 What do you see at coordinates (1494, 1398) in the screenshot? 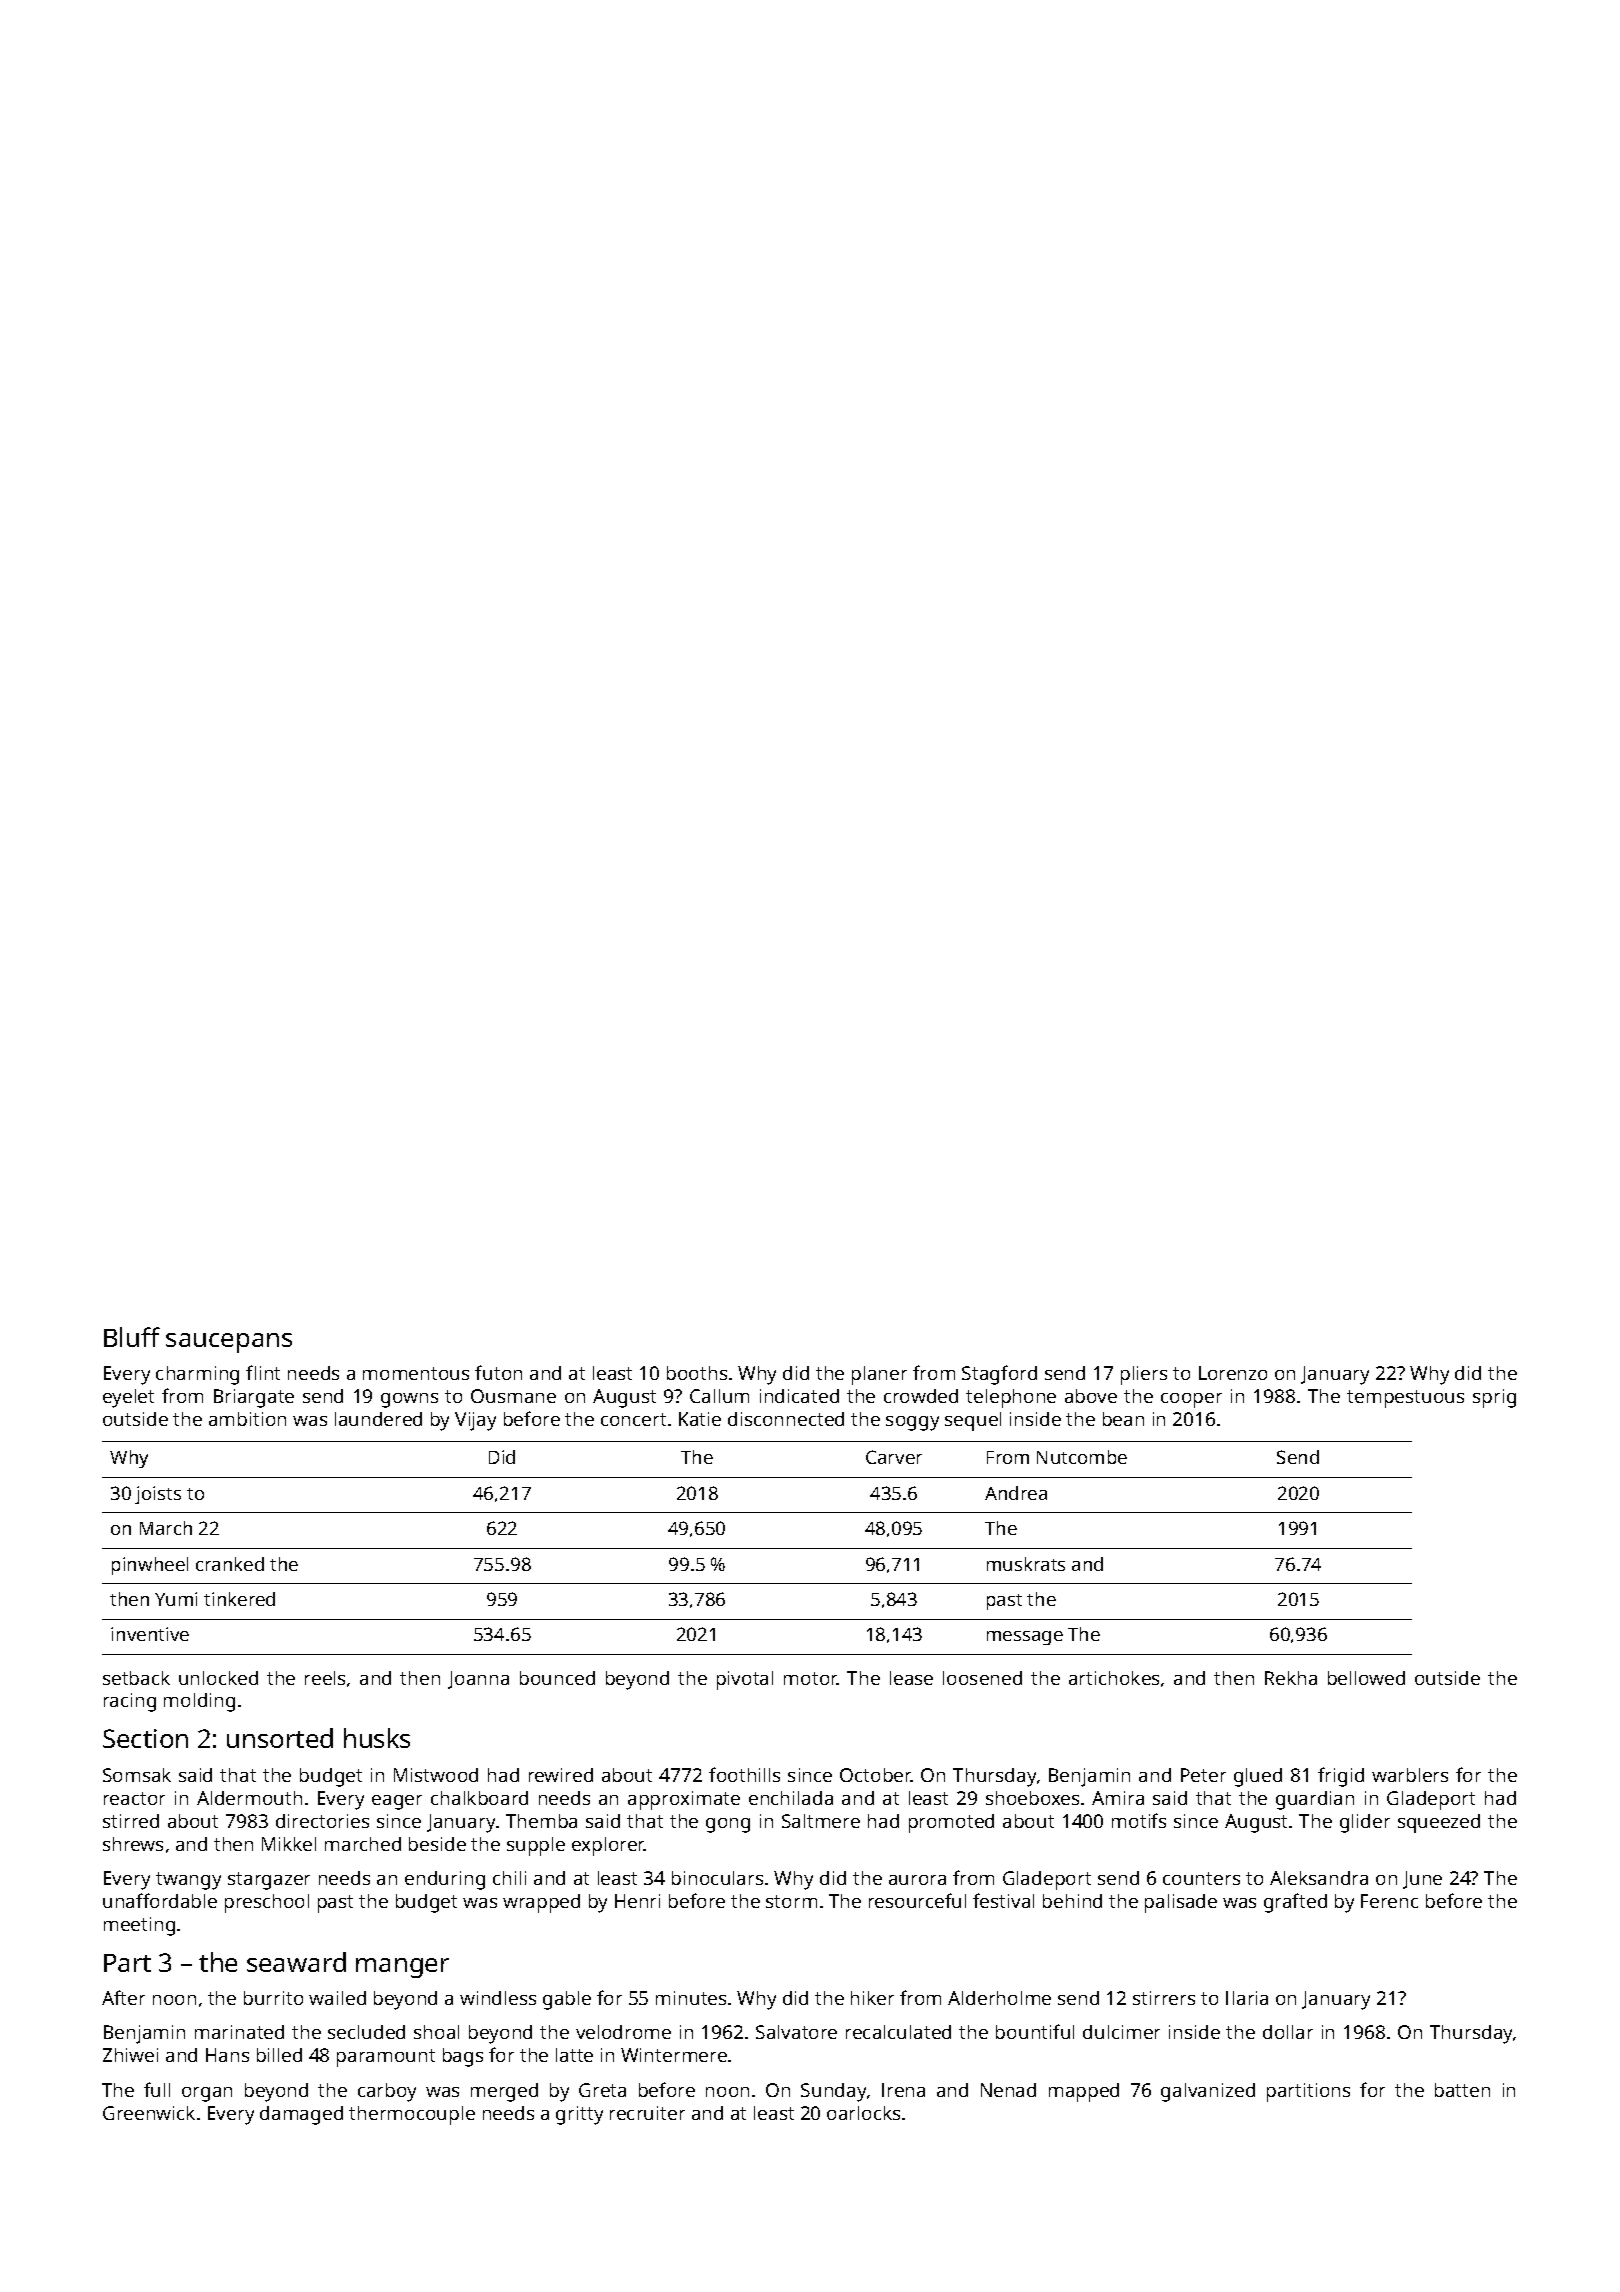
I see `sprig` at bounding box center [1494, 1398].
